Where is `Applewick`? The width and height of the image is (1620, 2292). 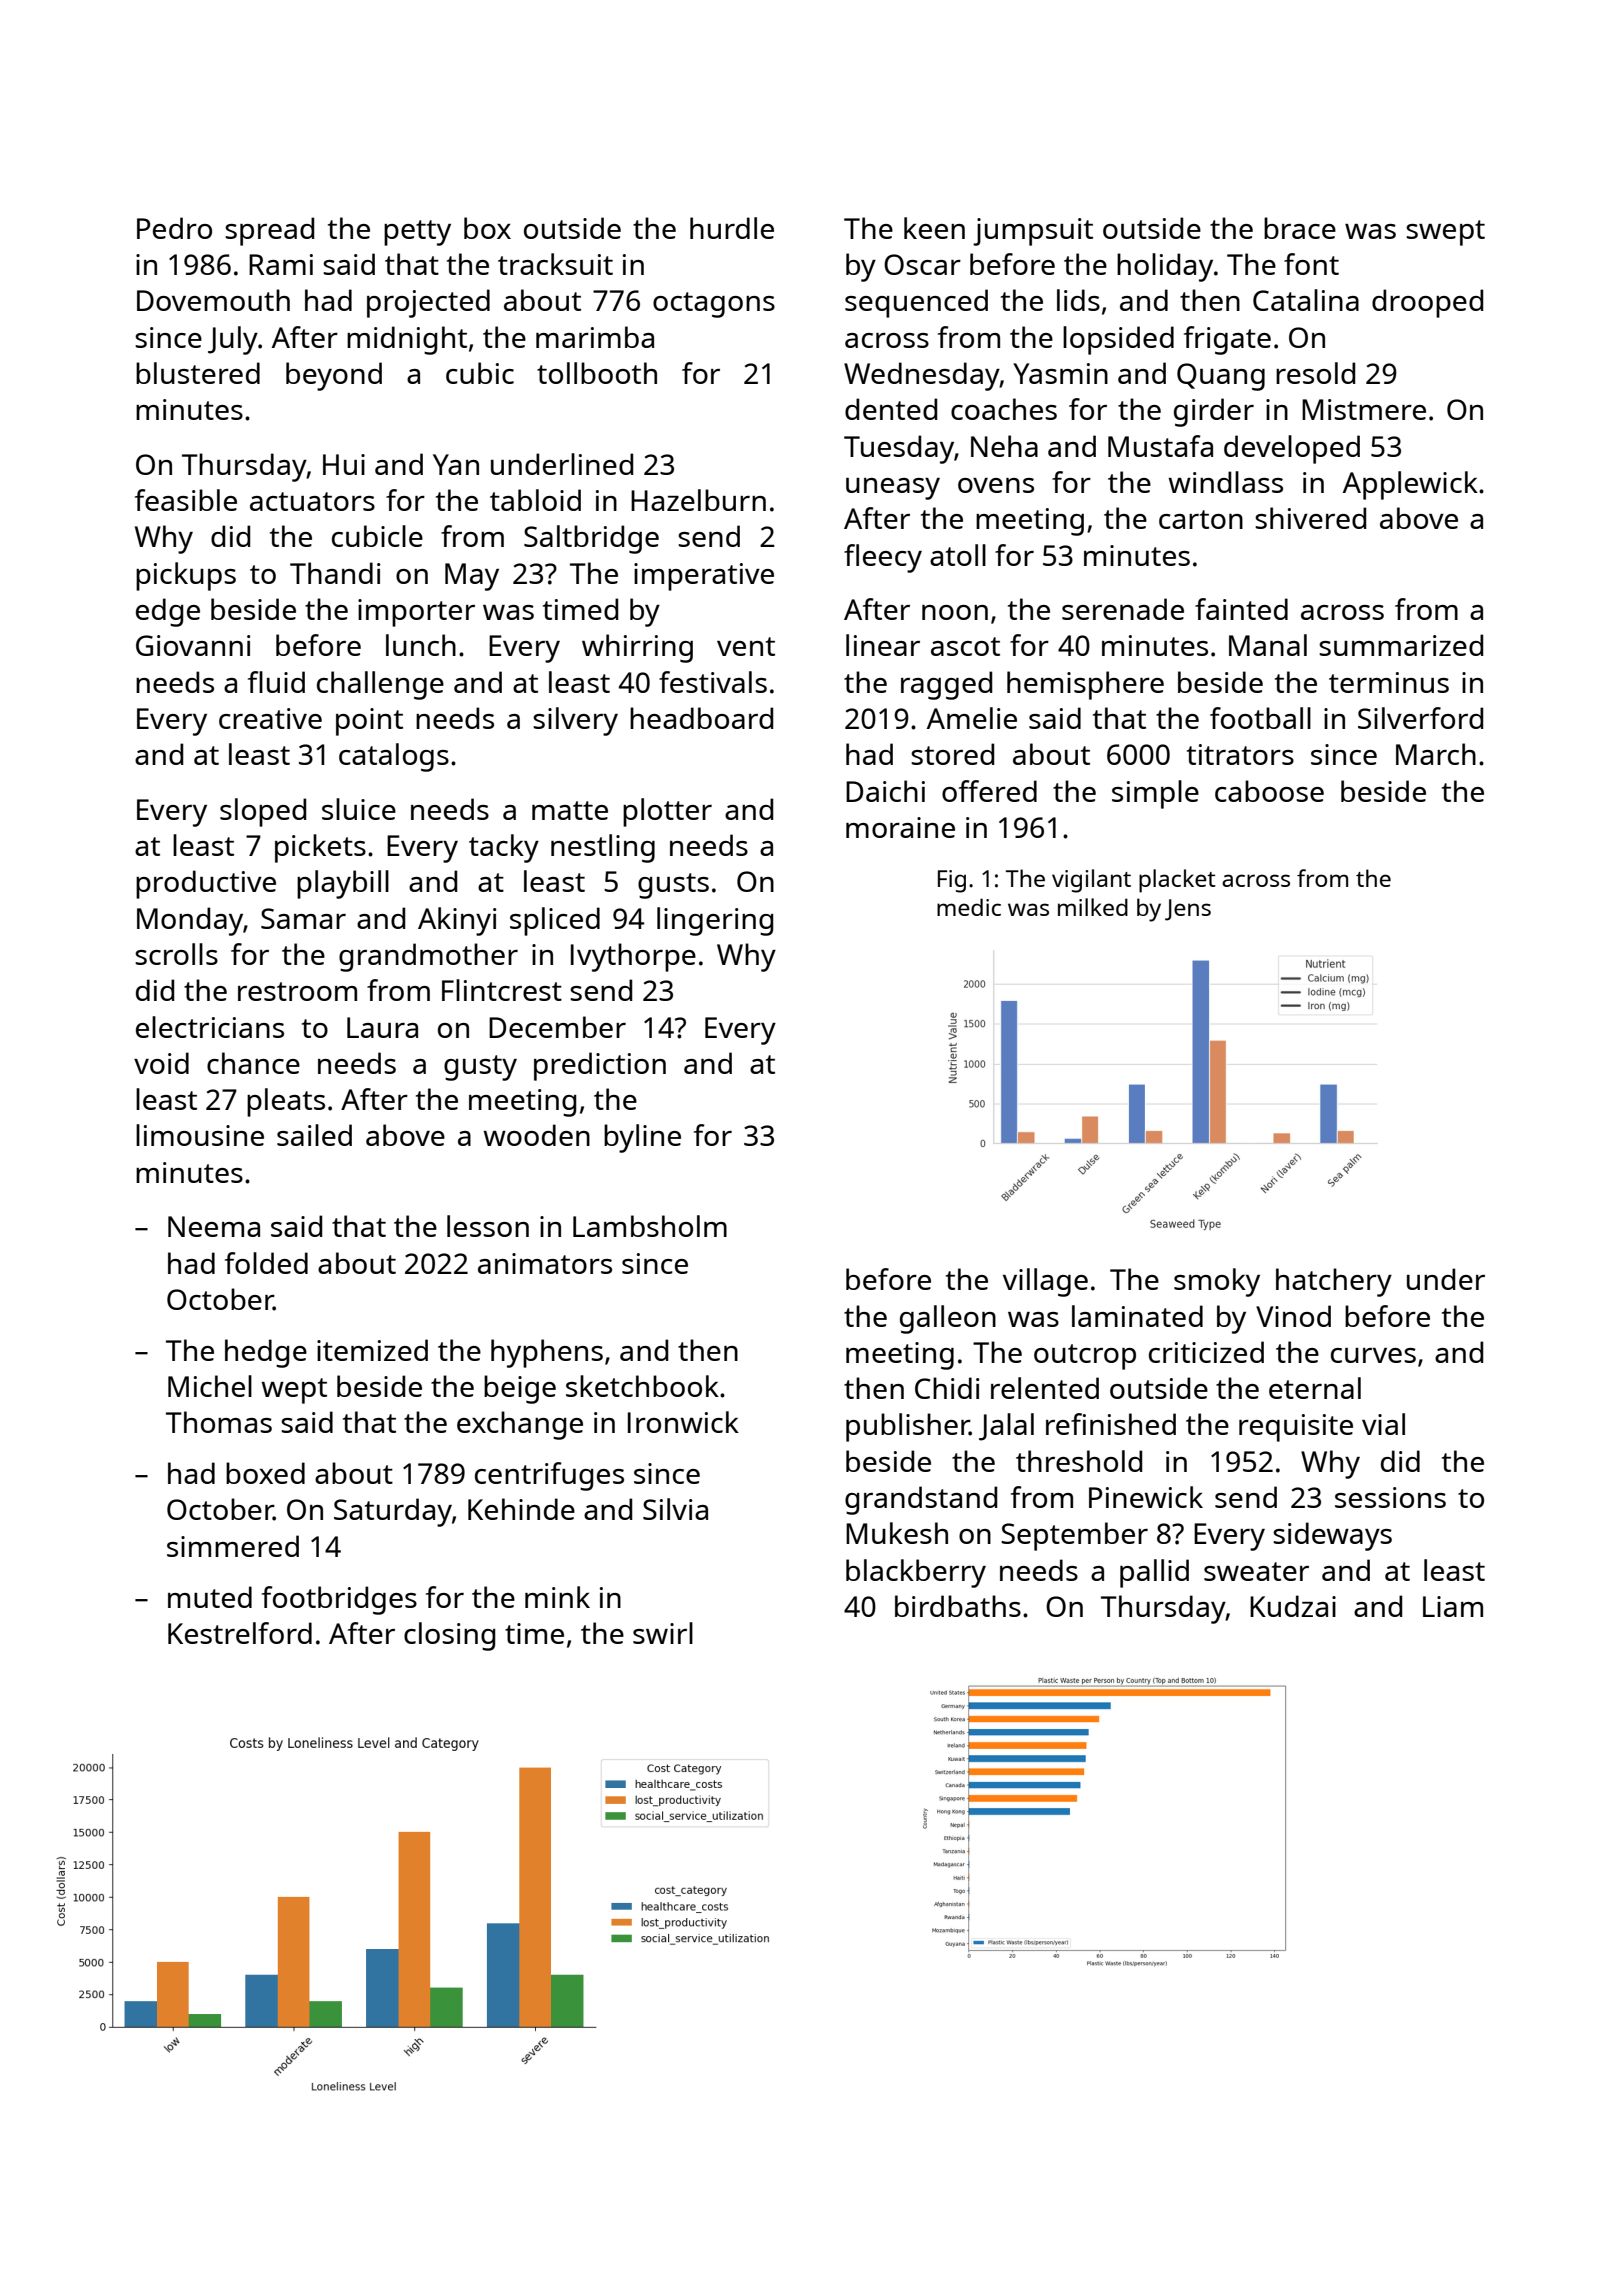 Applewick is located at coordinates (1410, 485).
